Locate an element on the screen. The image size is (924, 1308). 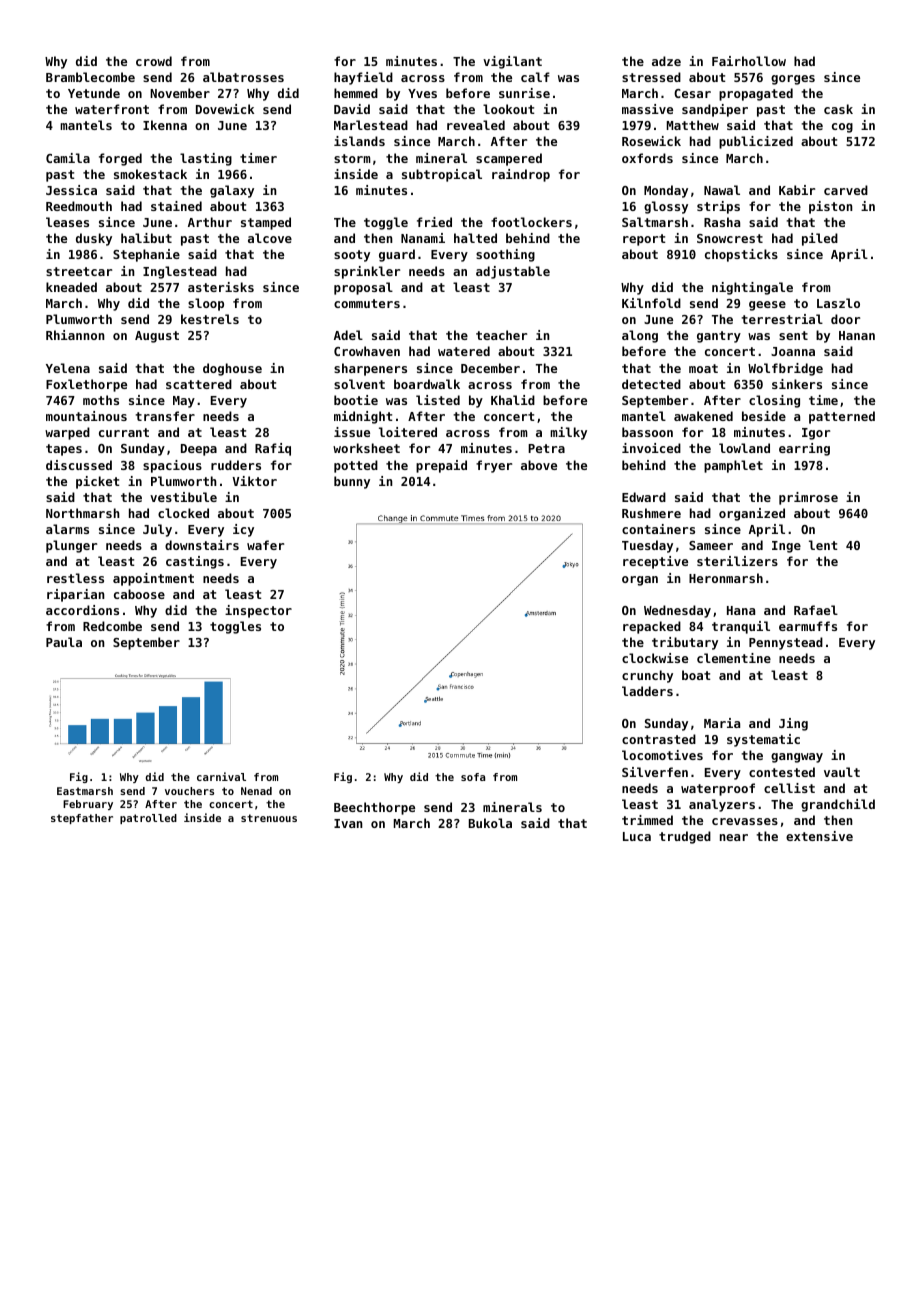
crowd is located at coordinates (154, 61).
